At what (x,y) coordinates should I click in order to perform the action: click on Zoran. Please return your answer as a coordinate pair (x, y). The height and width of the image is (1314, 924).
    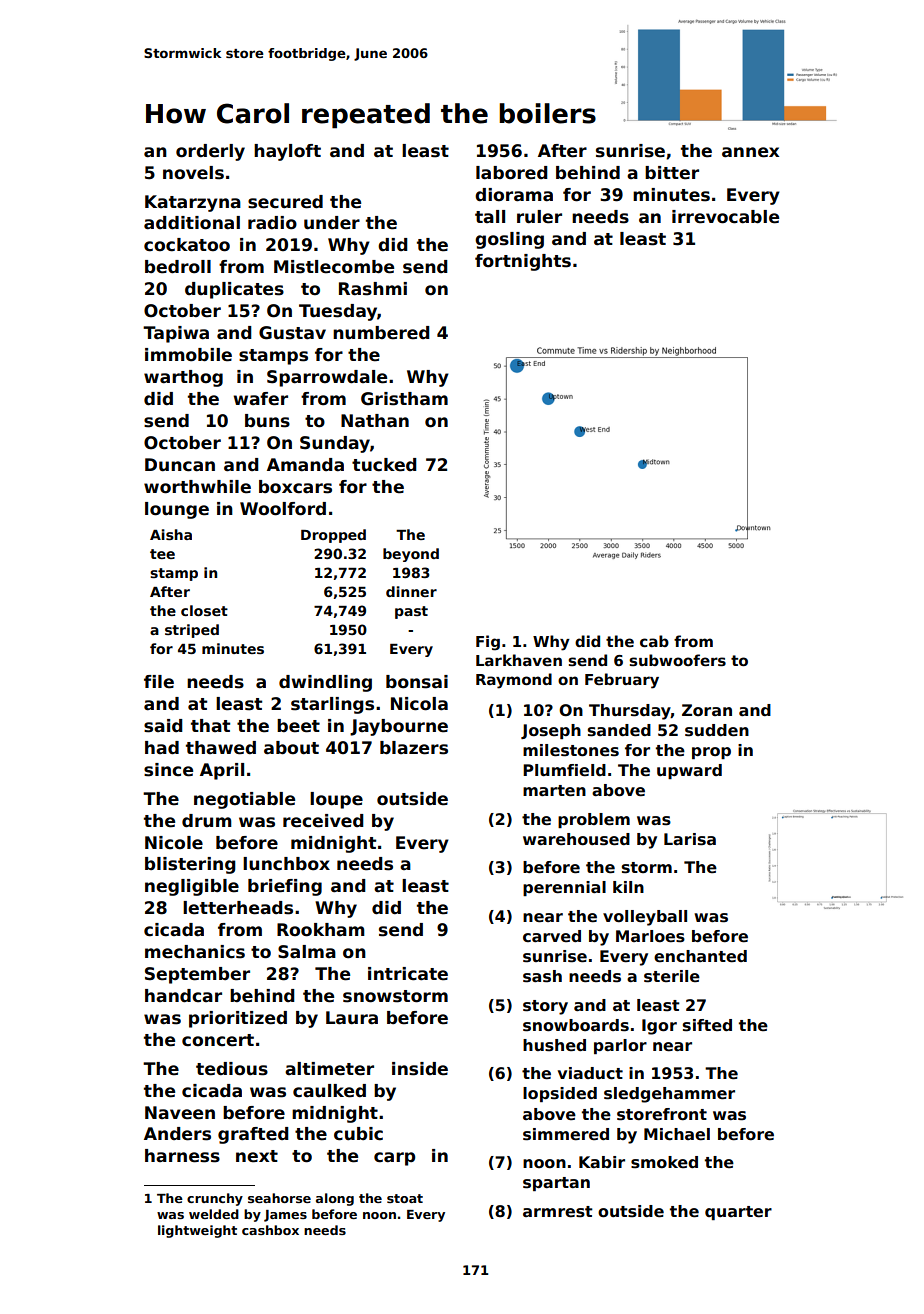
    Looking at the image, I should click on (707, 710).
